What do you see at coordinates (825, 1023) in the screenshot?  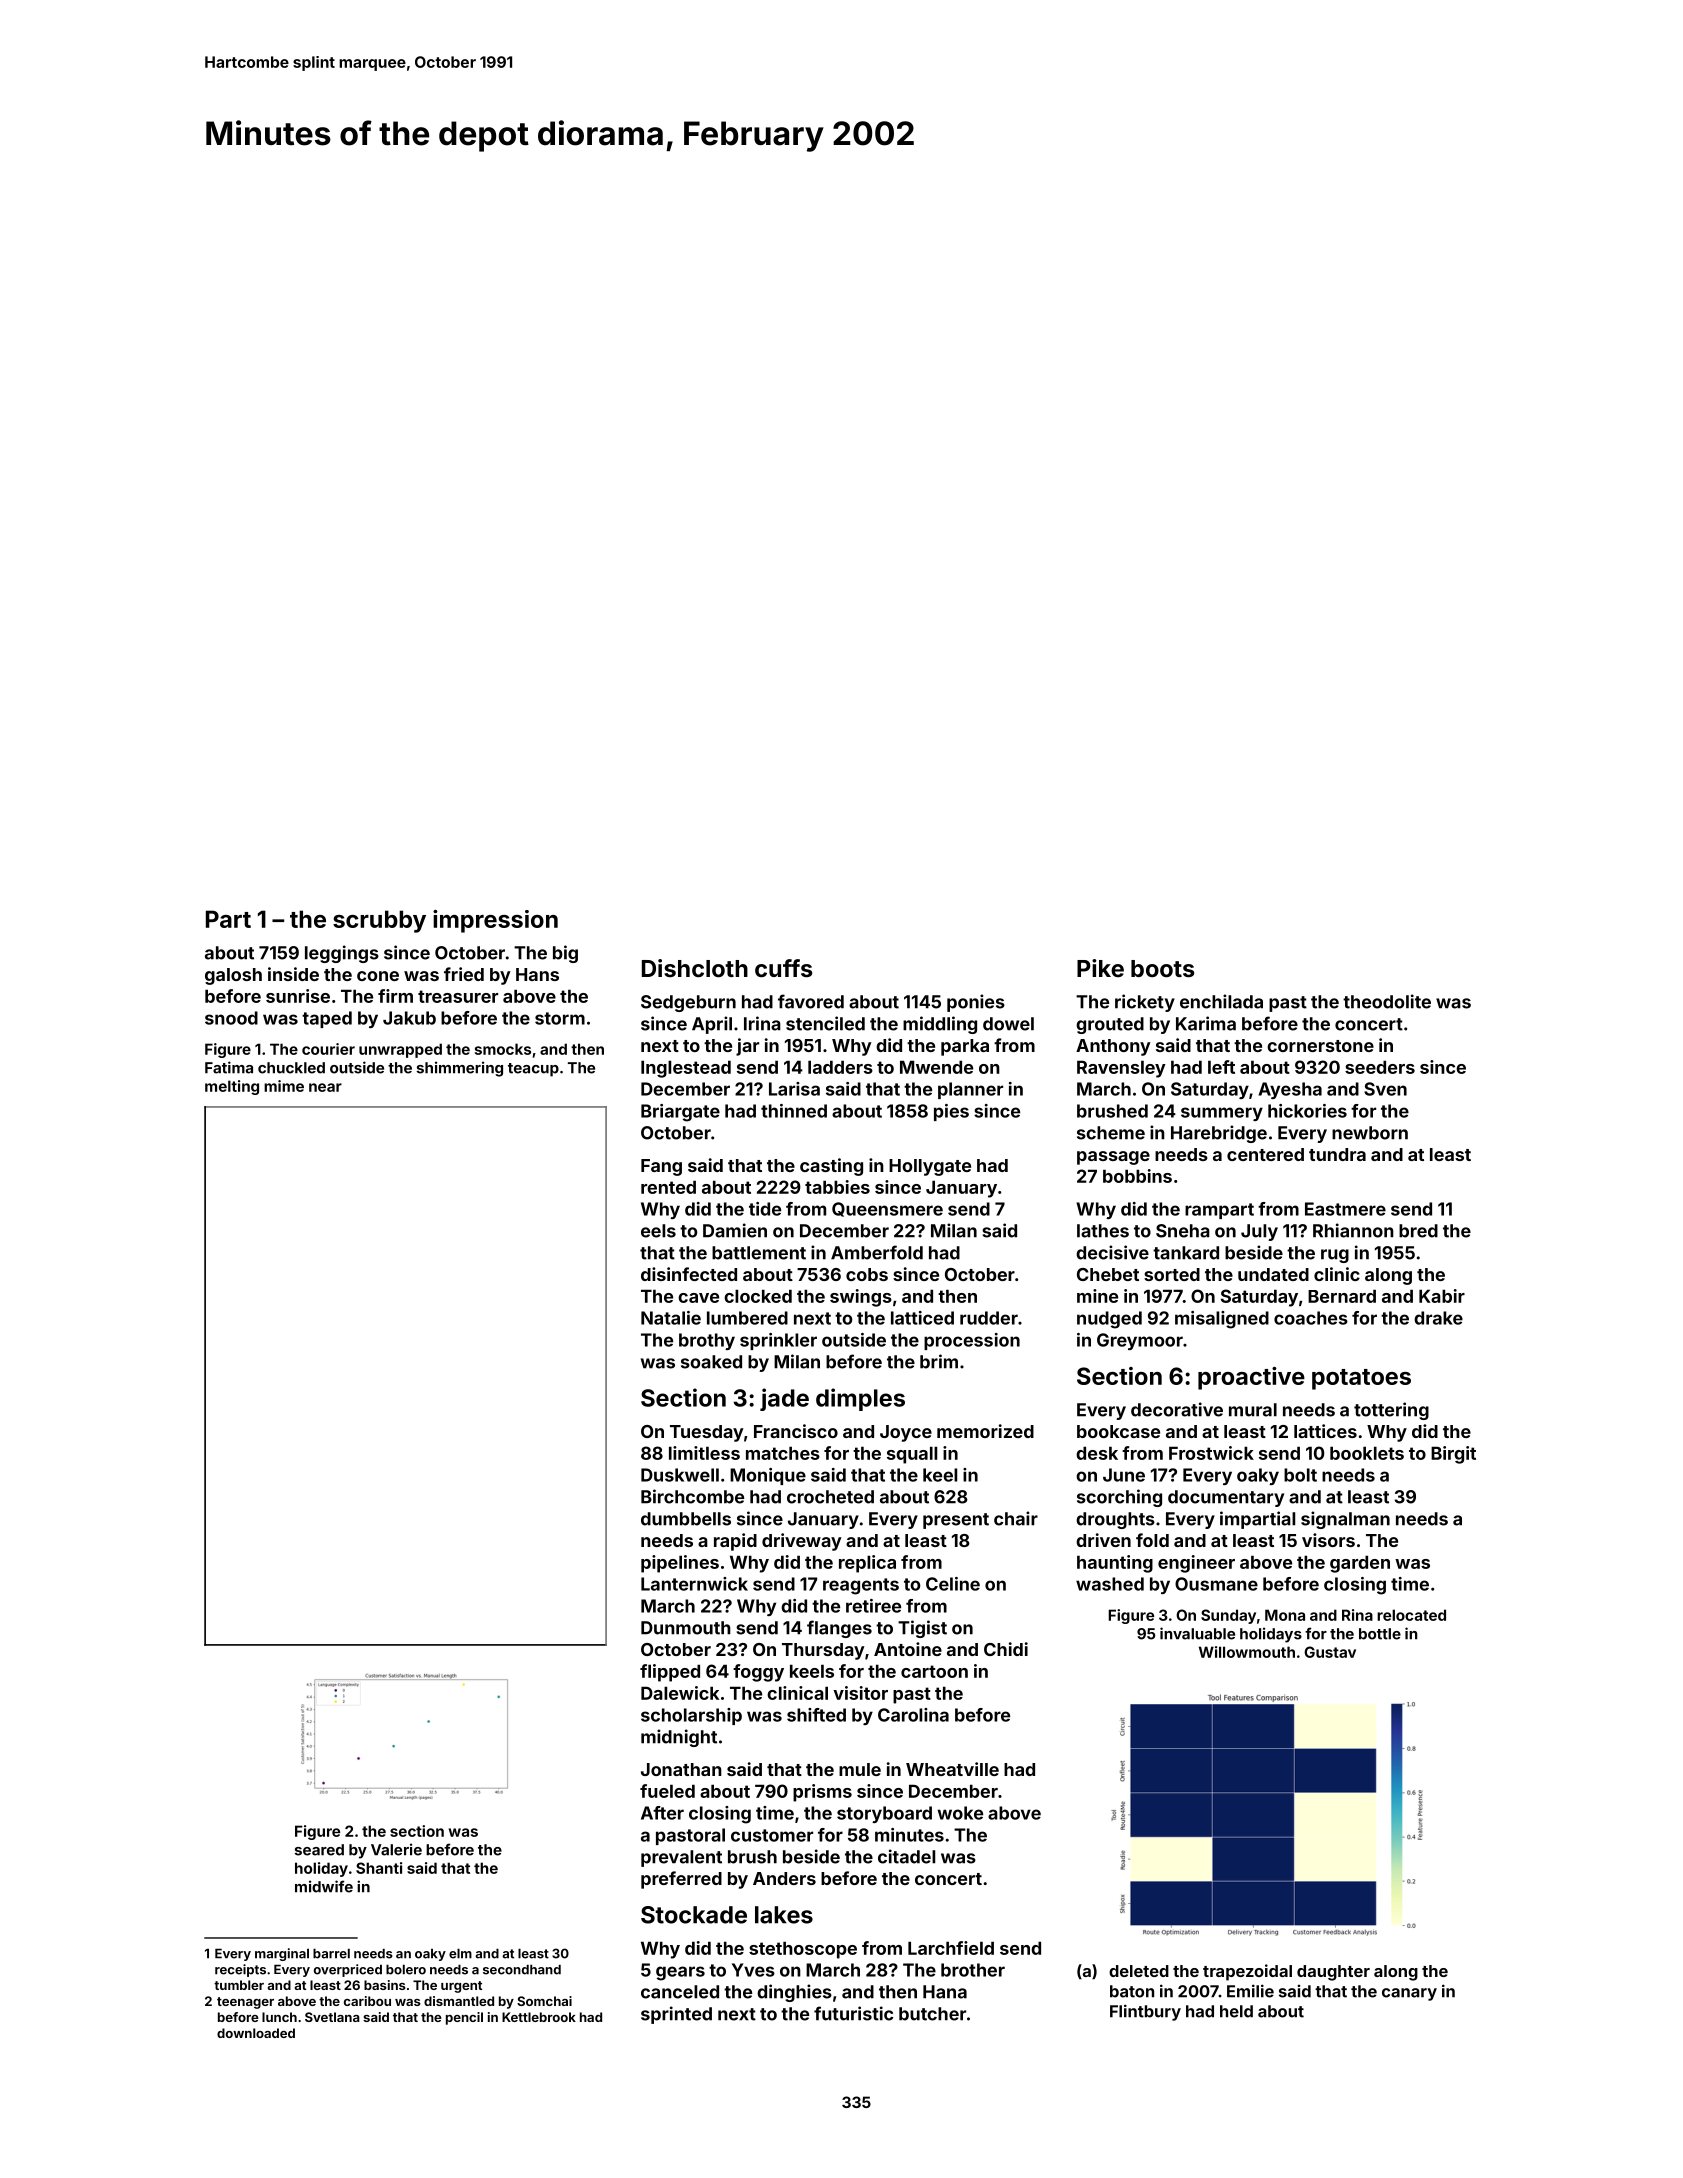 I see `stenciled` at bounding box center [825, 1023].
